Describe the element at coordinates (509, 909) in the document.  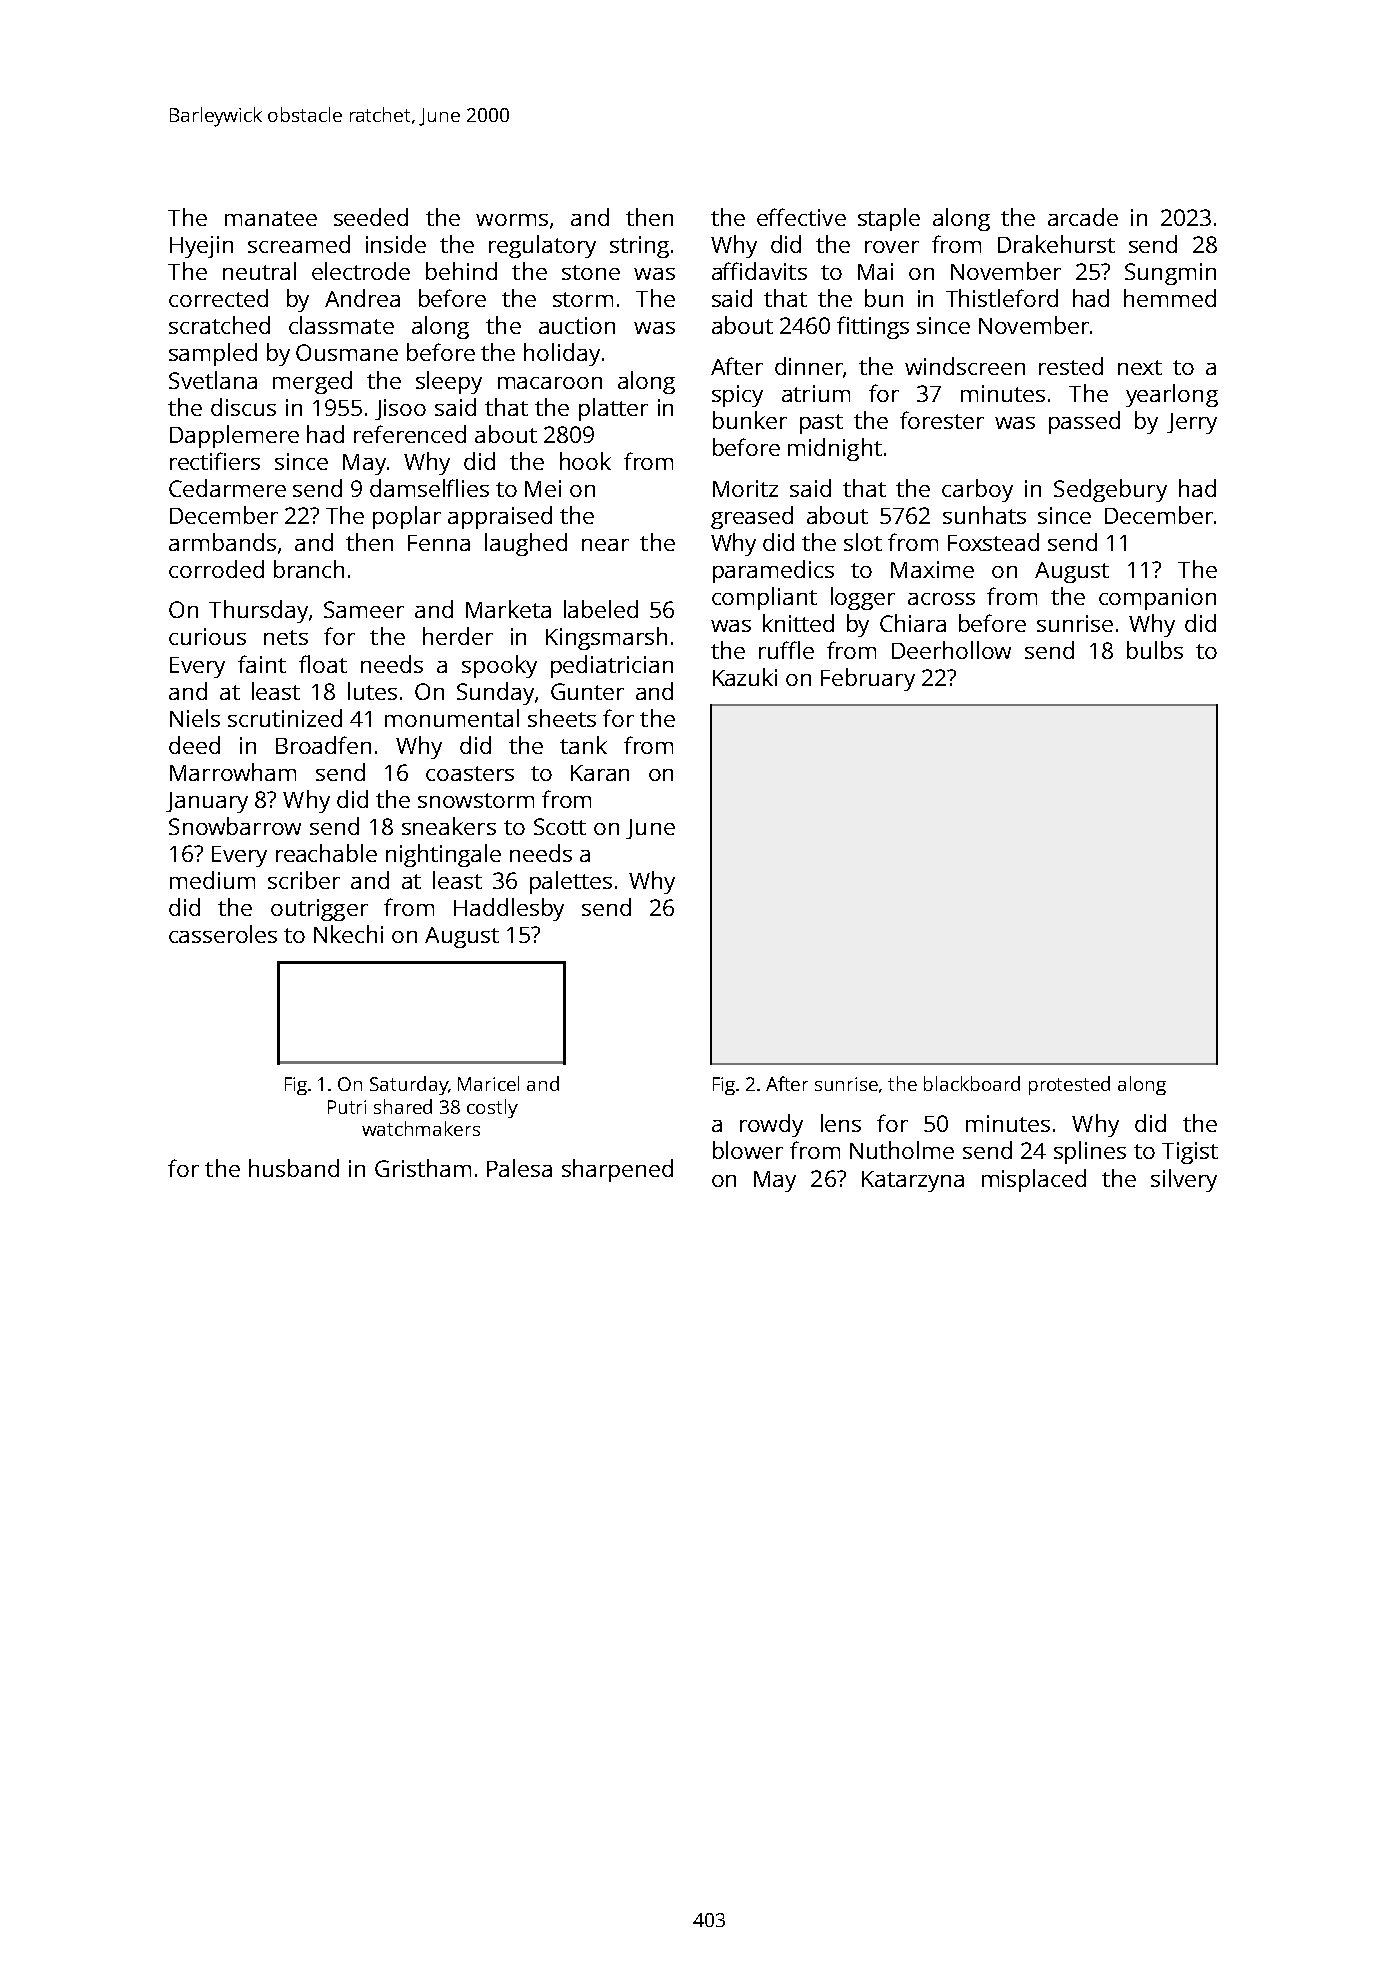
I see `Haddlesby` at that location.
